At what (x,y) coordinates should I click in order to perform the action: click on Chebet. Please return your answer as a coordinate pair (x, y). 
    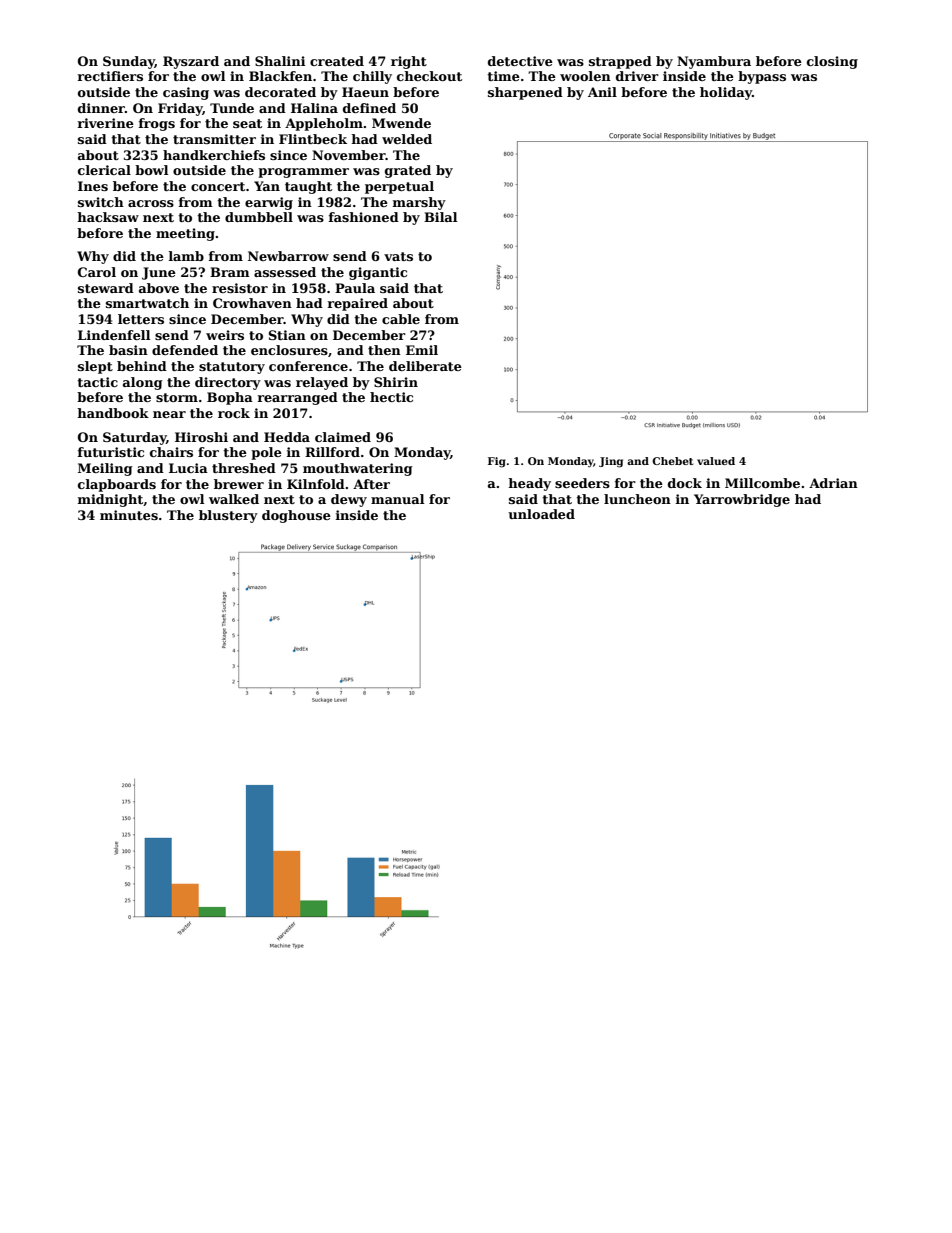
    Looking at the image, I should click on (672, 461).
